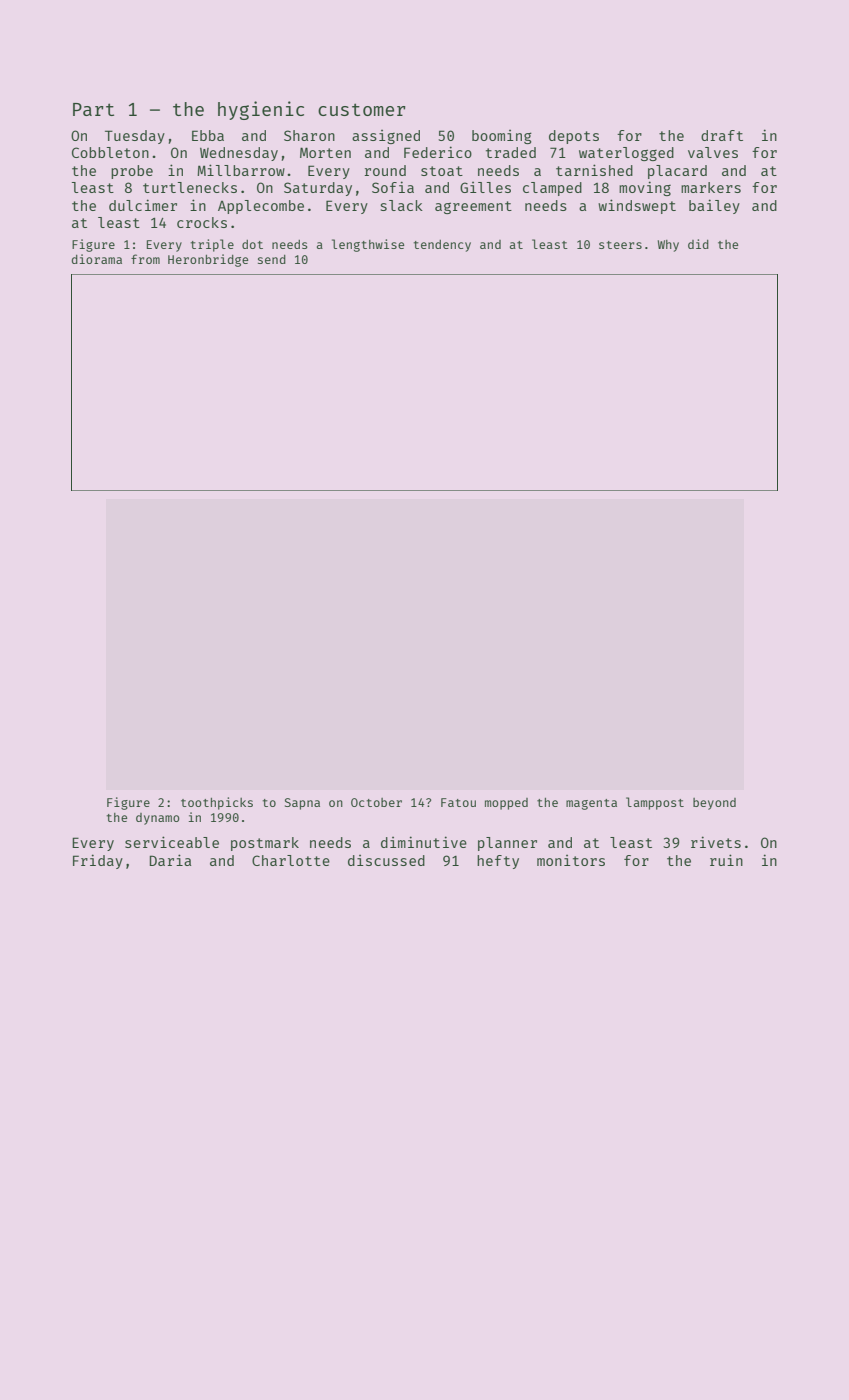  I want to click on lengthwise, so click(368, 245).
